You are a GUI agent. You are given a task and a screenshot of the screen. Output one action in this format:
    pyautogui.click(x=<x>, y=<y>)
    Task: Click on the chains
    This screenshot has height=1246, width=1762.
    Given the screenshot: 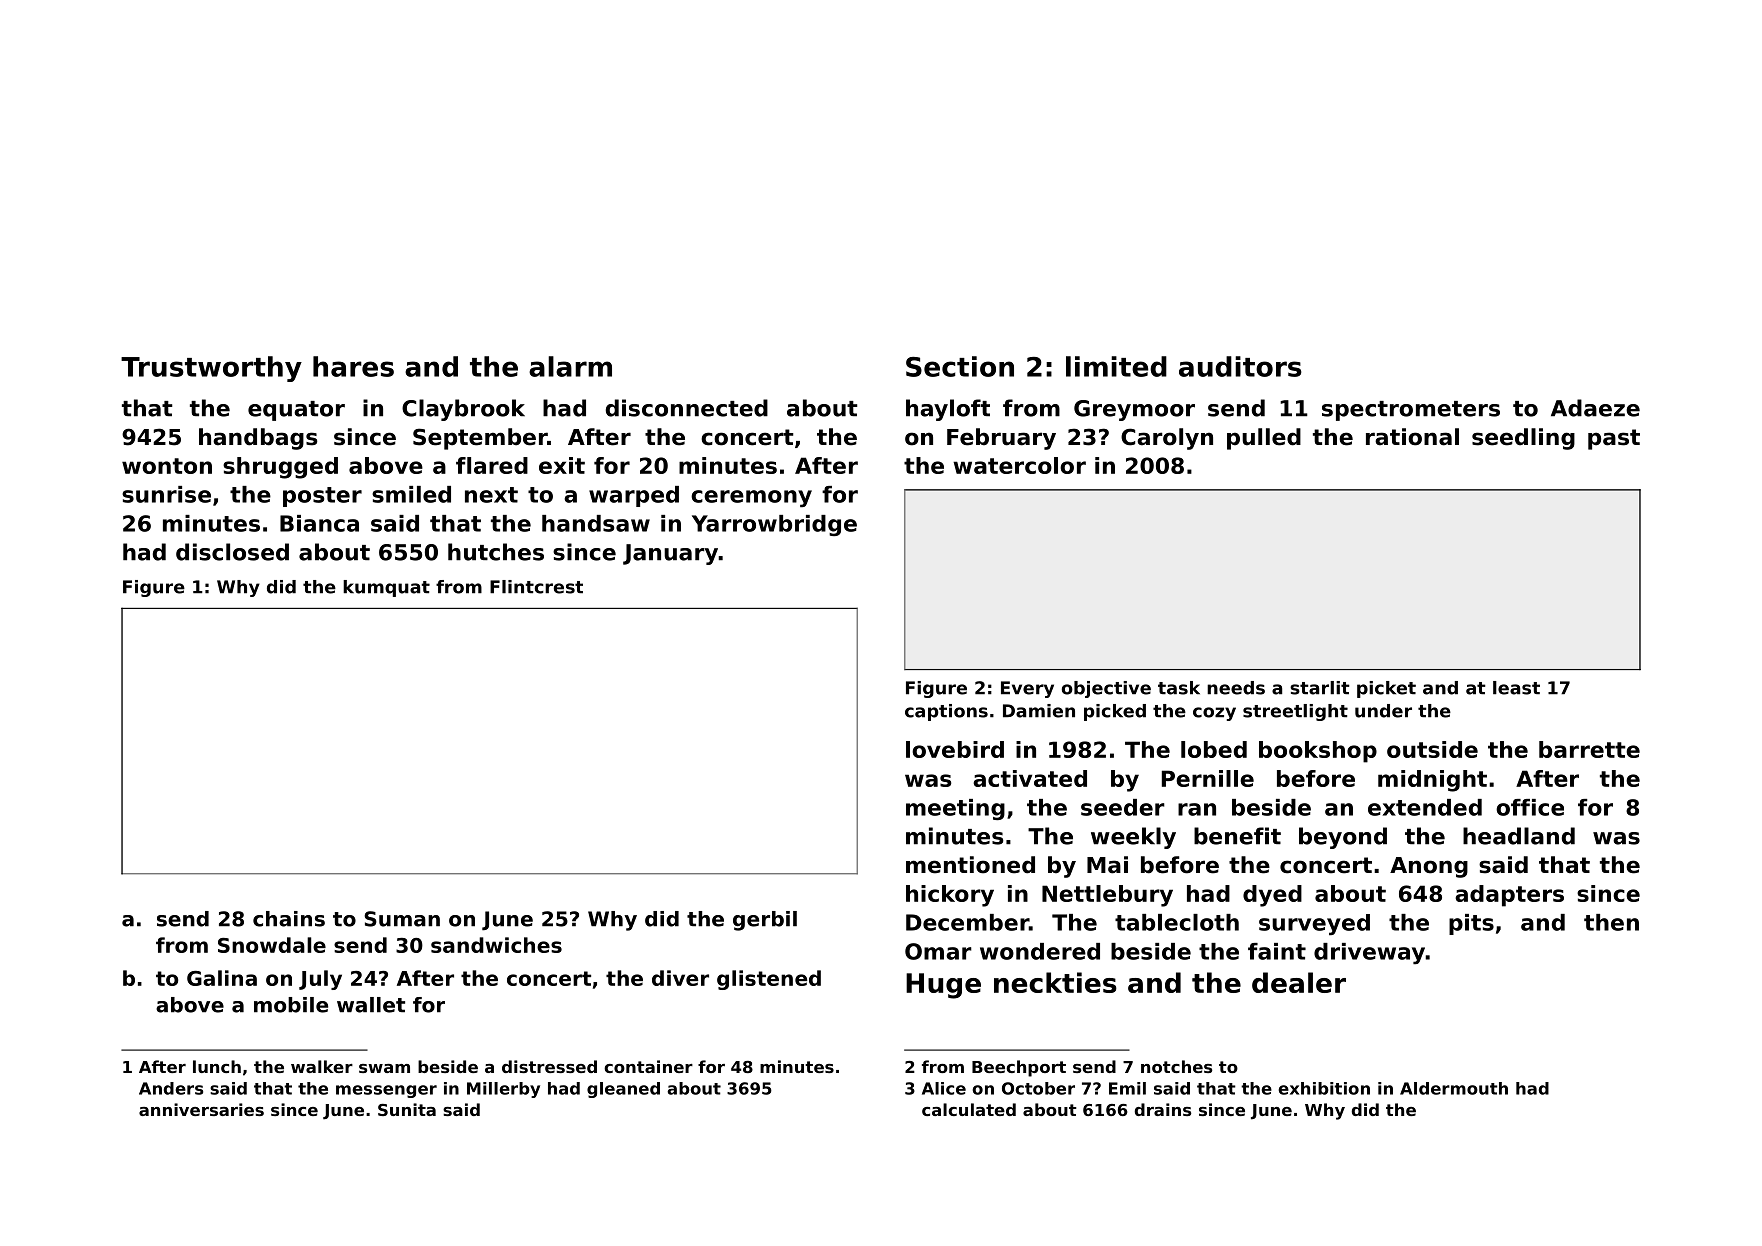 What is the action you would take?
    pyautogui.click(x=289, y=919)
